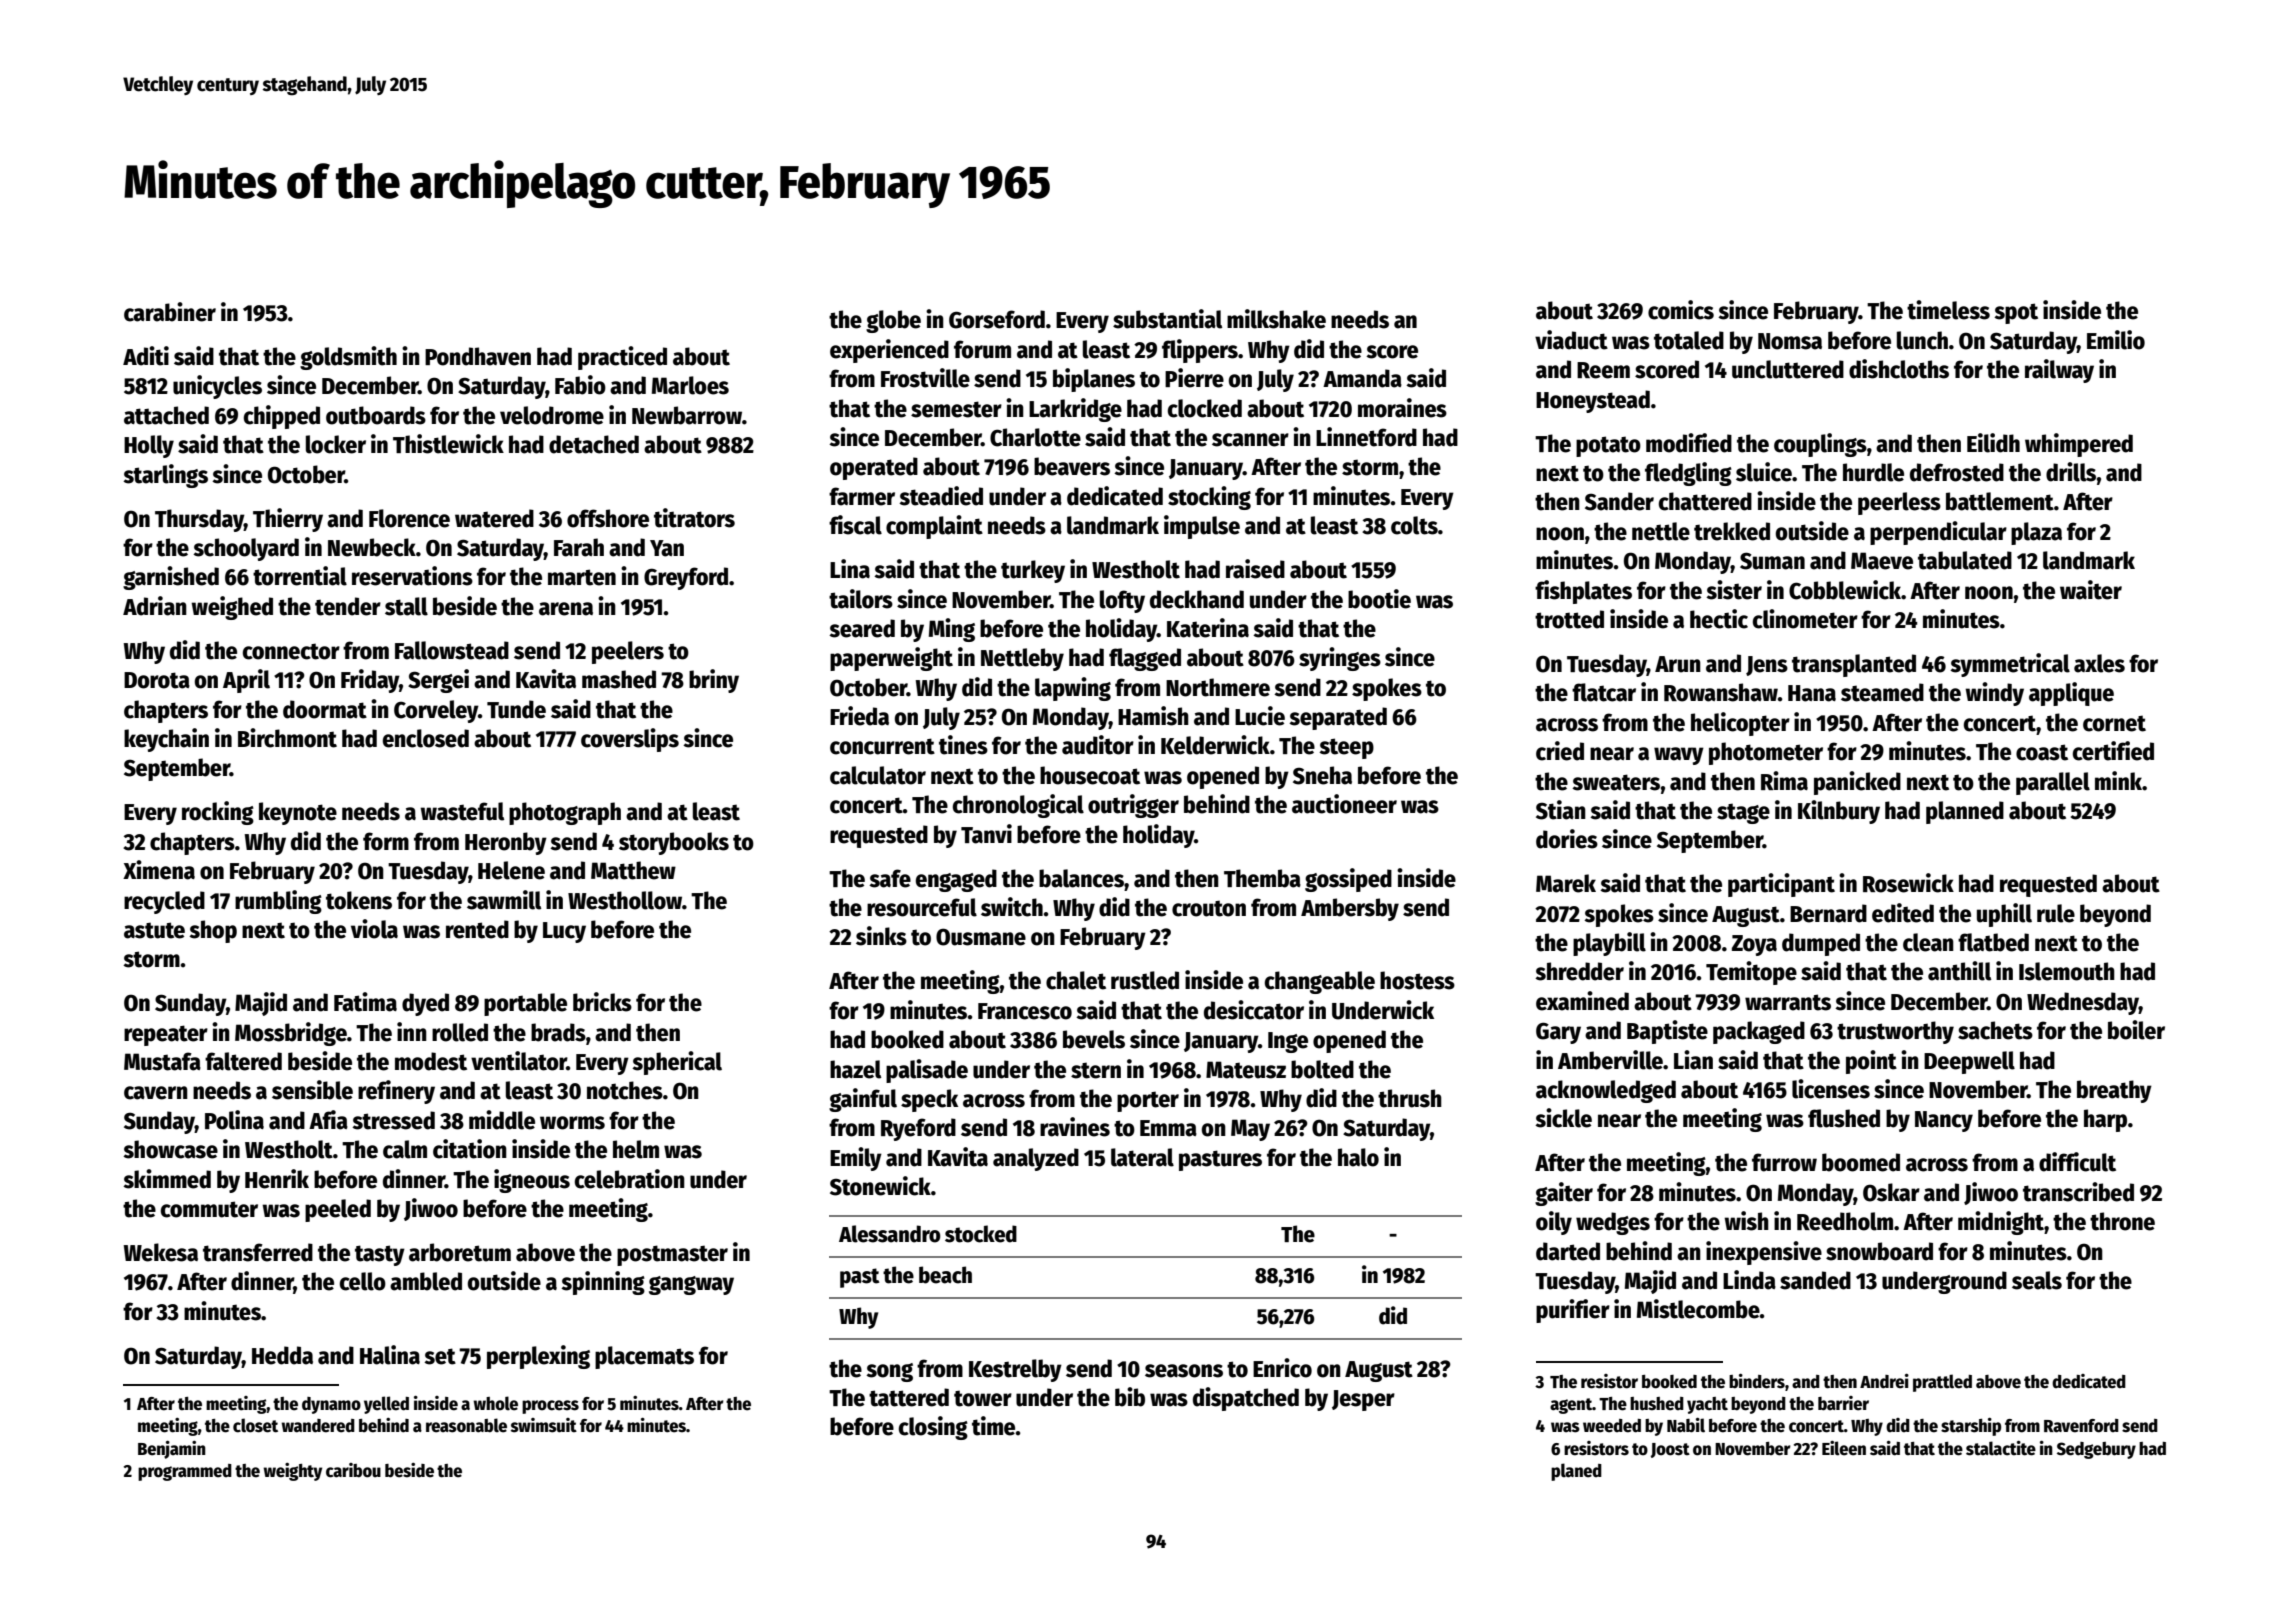 This image has width=2292, height=1620. I want to click on Nomsa, so click(1790, 341).
